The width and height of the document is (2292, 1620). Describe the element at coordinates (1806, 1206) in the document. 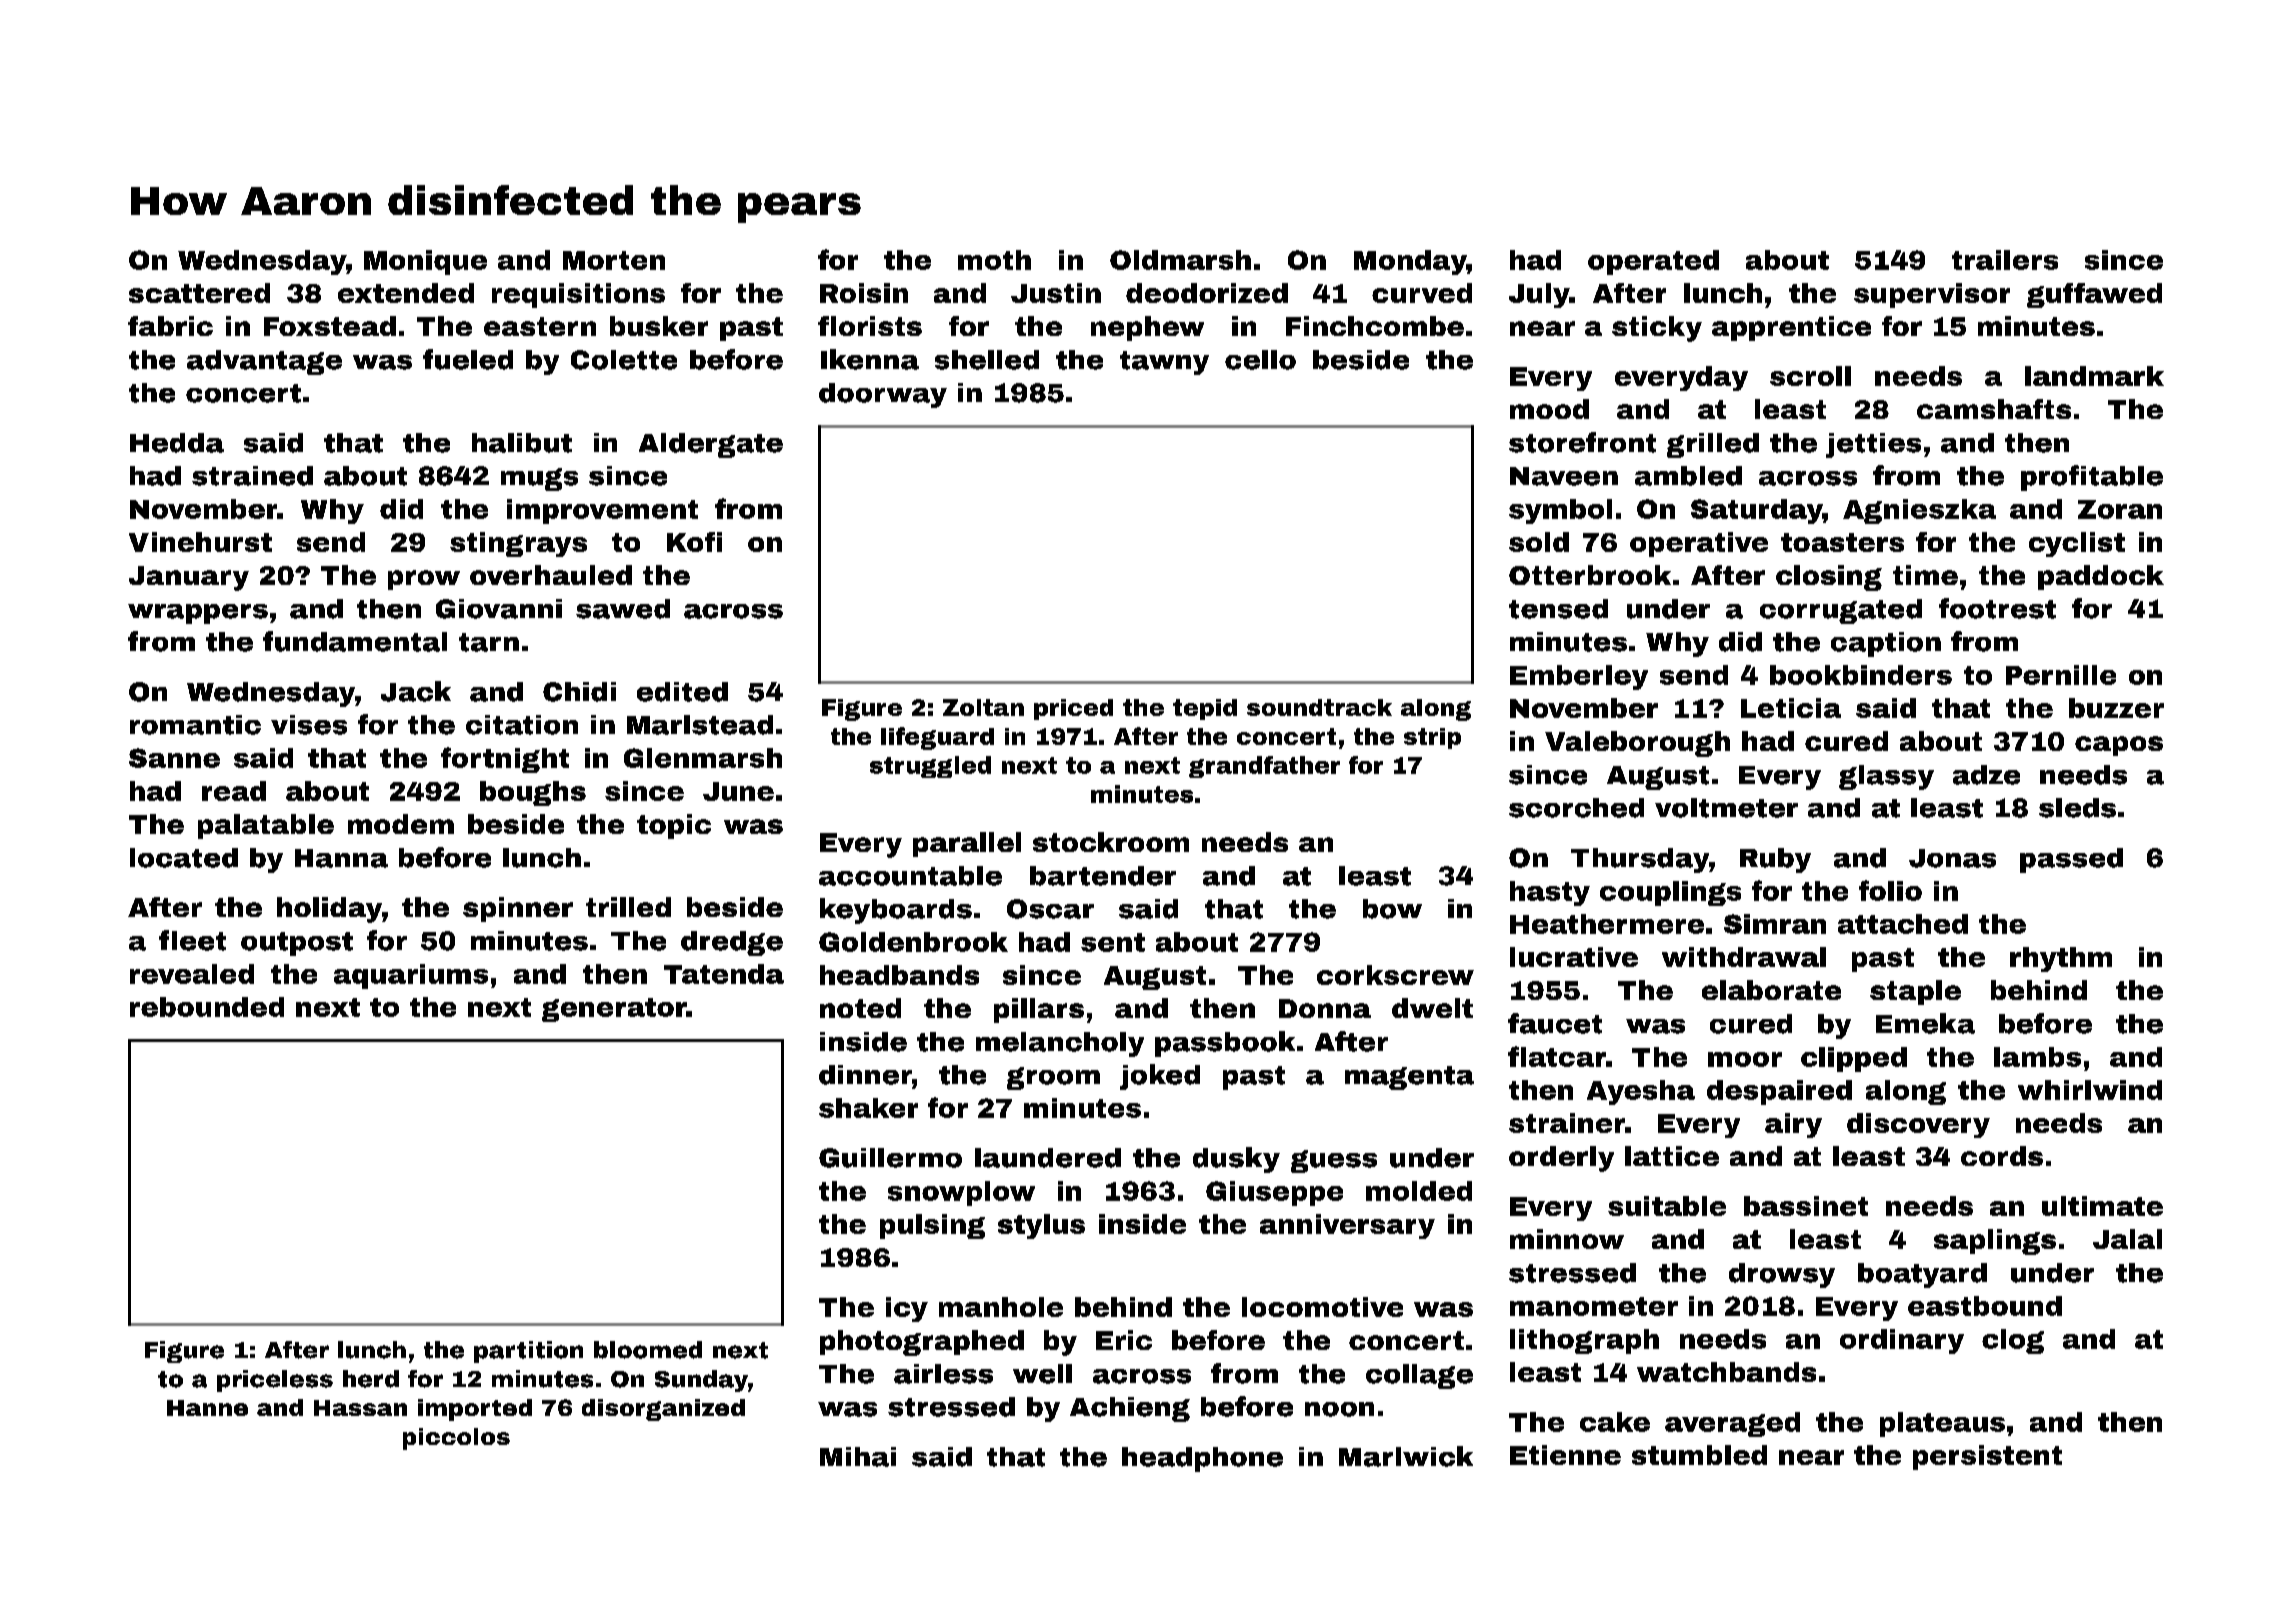

I see `bassinet` at that location.
